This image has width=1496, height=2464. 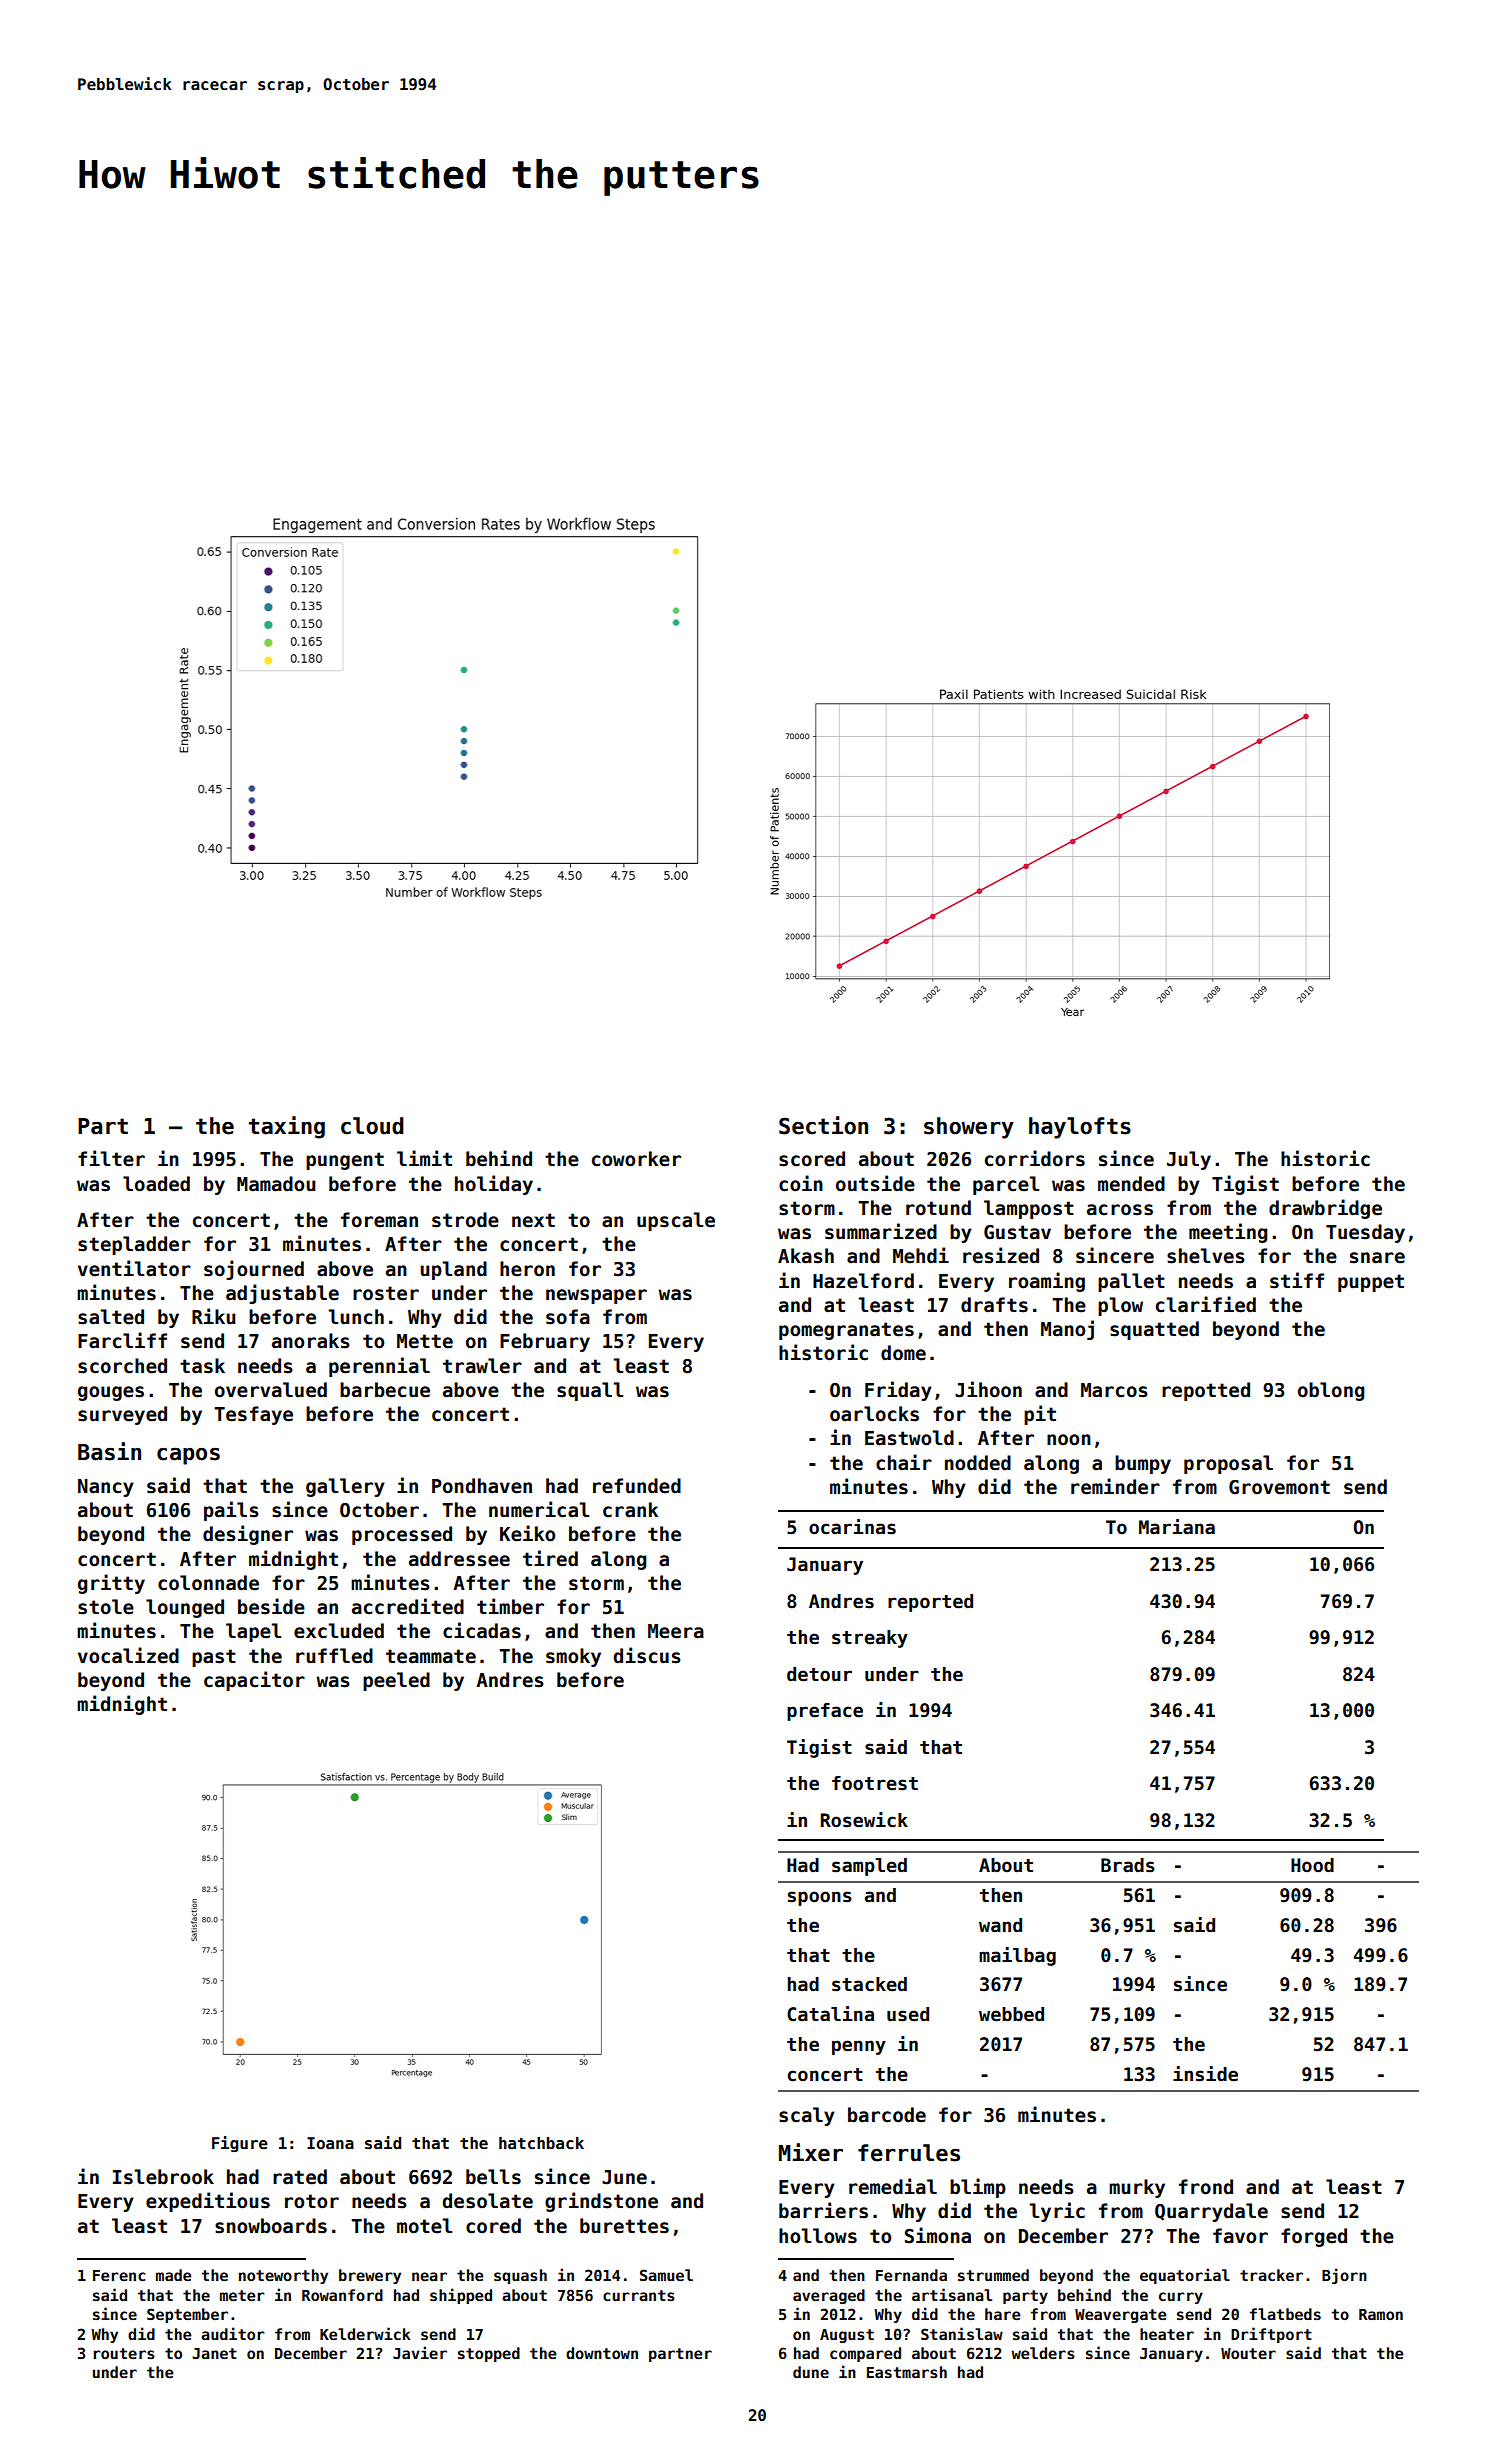 What do you see at coordinates (1080, 1128) in the image?
I see `haylofts` at bounding box center [1080, 1128].
